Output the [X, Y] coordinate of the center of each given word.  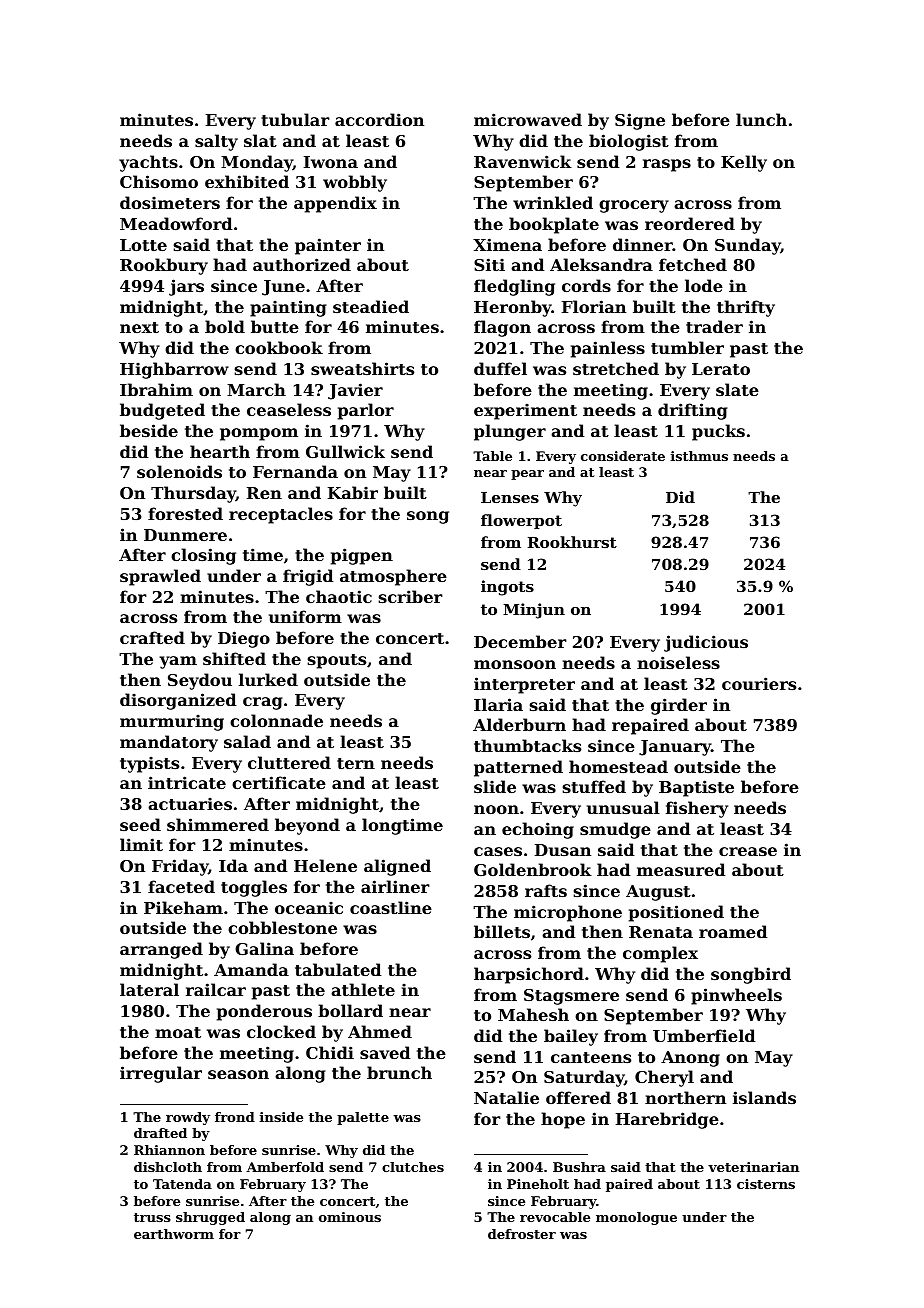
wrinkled [553, 202]
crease [748, 851]
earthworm [174, 1234]
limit [141, 844]
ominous [350, 1217]
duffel [500, 368]
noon [496, 809]
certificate [279, 782]
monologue [636, 1218]
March [256, 389]
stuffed [594, 786]
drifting [693, 411]
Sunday [748, 246]
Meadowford [176, 223]
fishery [697, 809]
